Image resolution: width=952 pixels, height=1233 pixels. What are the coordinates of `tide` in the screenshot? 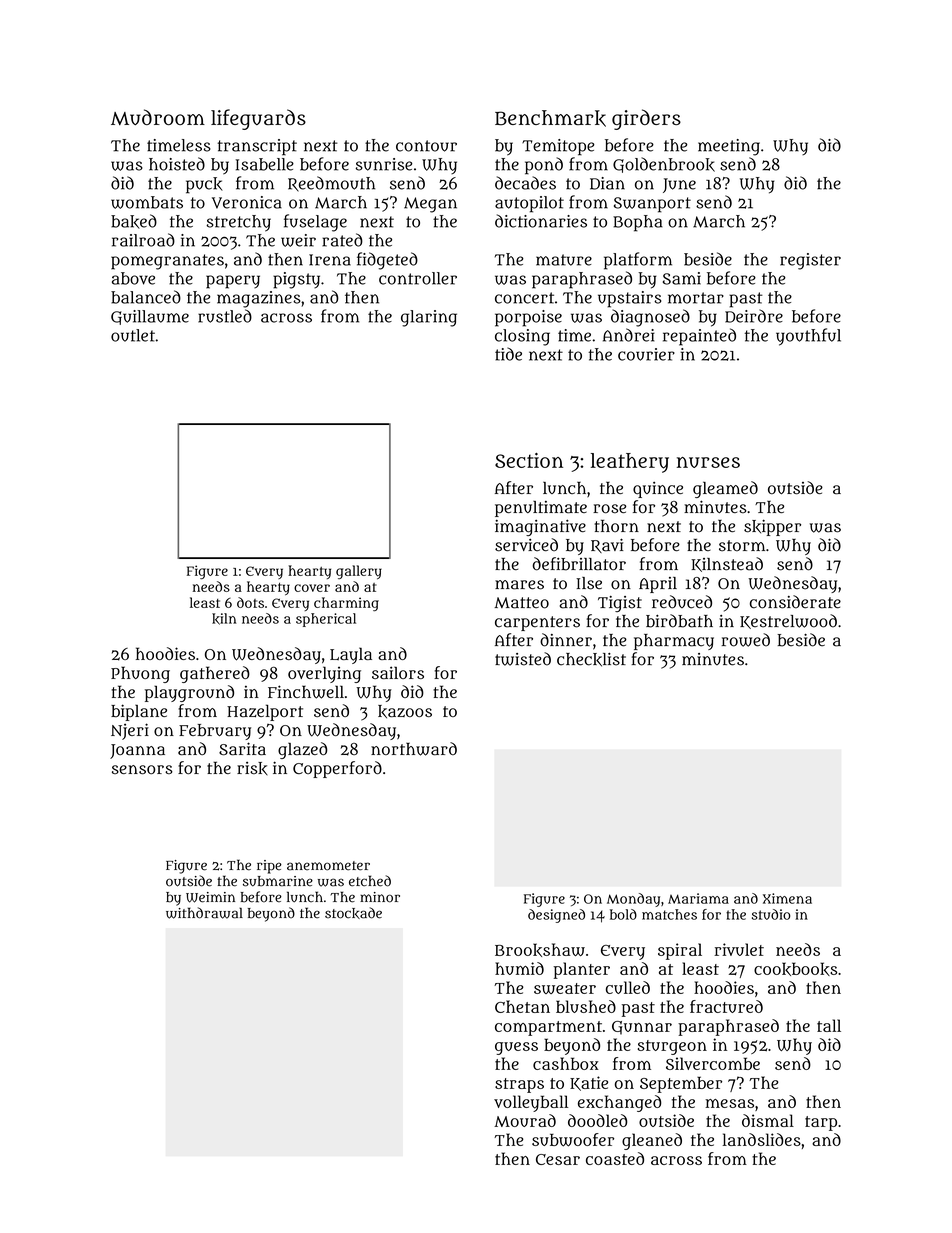 It's located at (508, 354).
